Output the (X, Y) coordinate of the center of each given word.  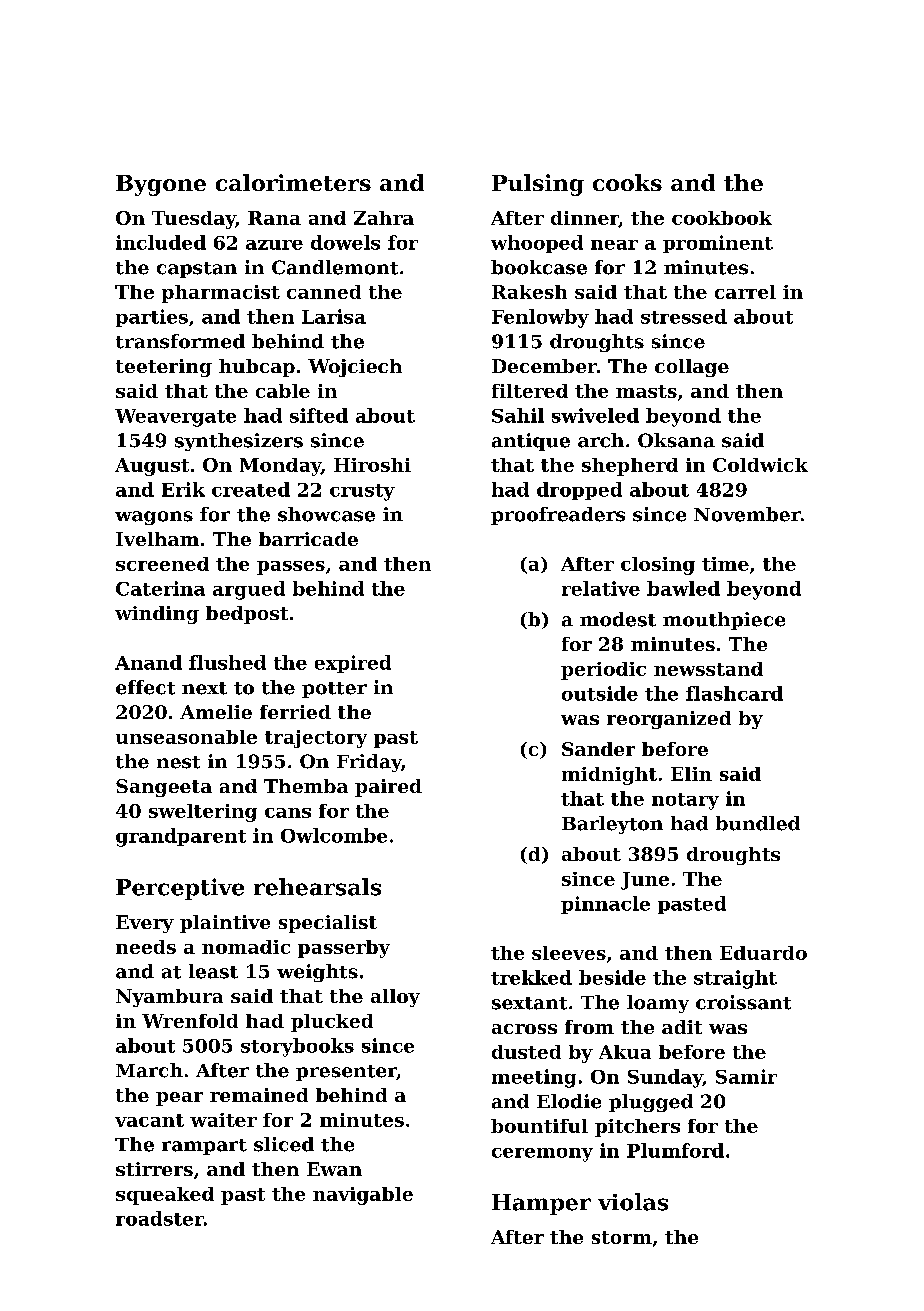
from (589, 1027)
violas (633, 1202)
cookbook (722, 218)
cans (288, 813)
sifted (319, 415)
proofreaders (558, 516)
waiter (223, 1120)
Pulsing (538, 185)
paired (388, 788)
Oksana (676, 440)
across (524, 1029)
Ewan (334, 1169)
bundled (758, 823)
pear (179, 1099)
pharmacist (221, 294)
